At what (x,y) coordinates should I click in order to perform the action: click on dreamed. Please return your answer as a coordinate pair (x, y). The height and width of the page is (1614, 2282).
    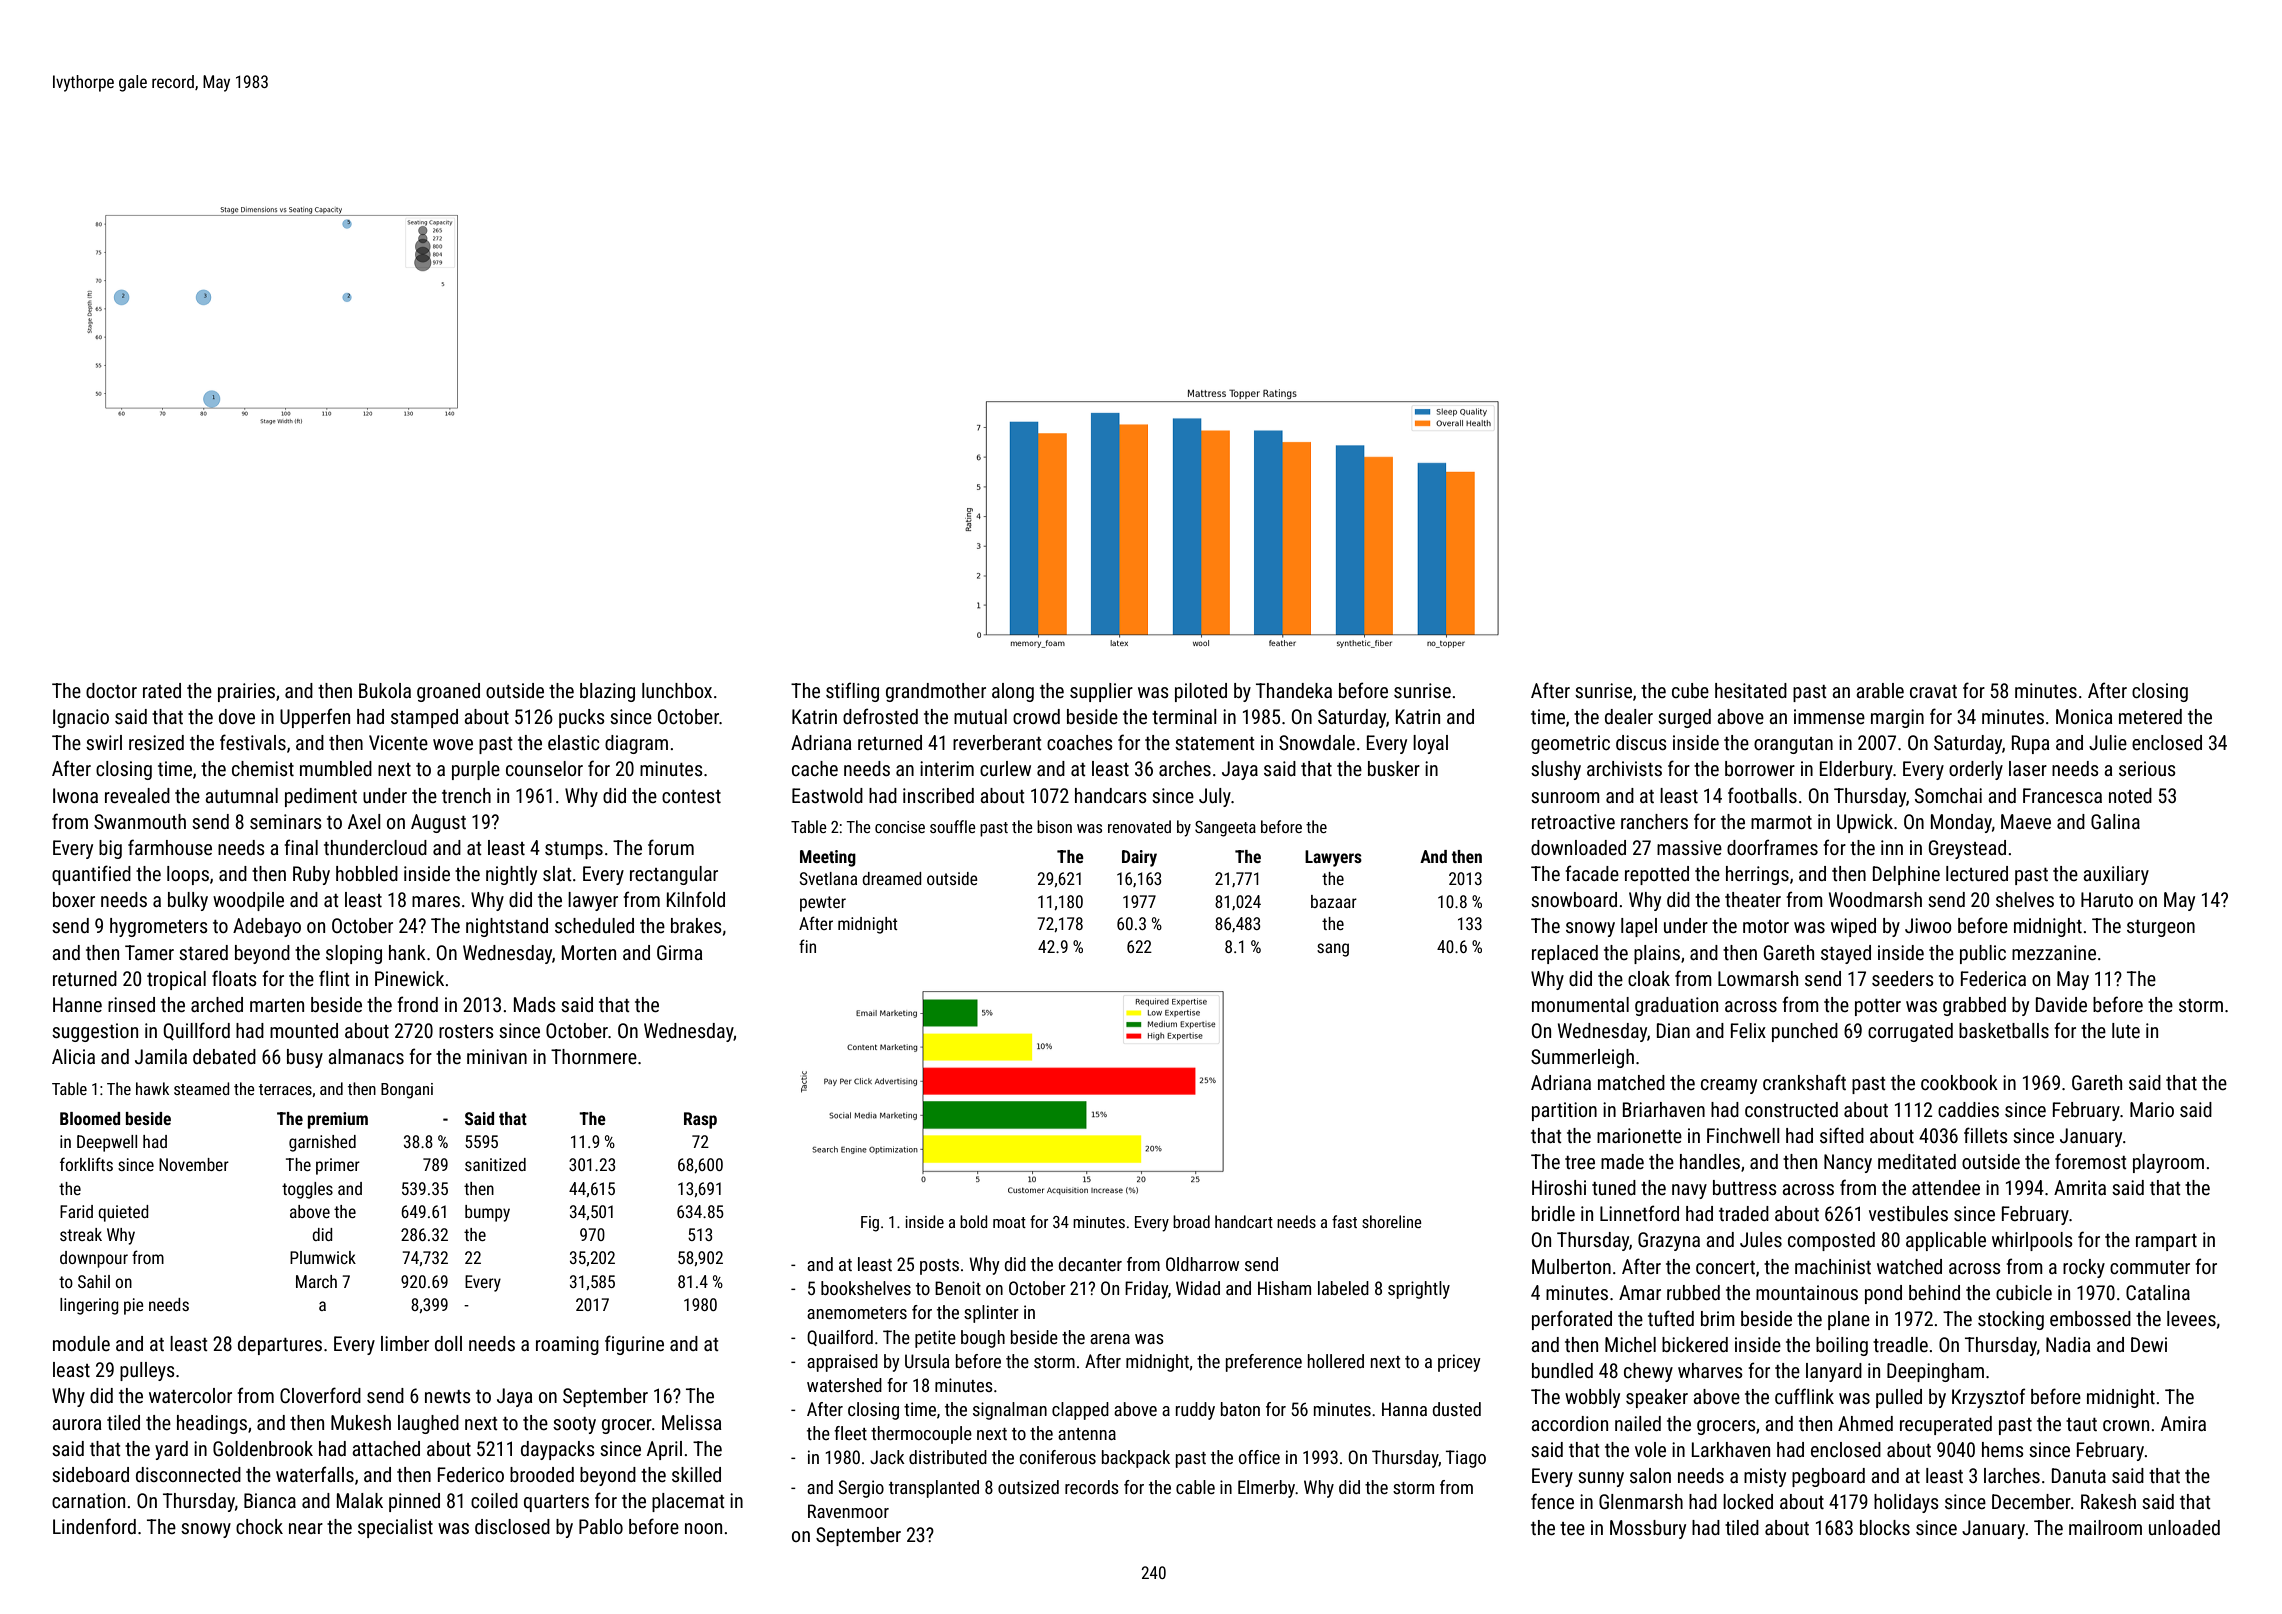
    Looking at the image, I should click on (892, 878).
